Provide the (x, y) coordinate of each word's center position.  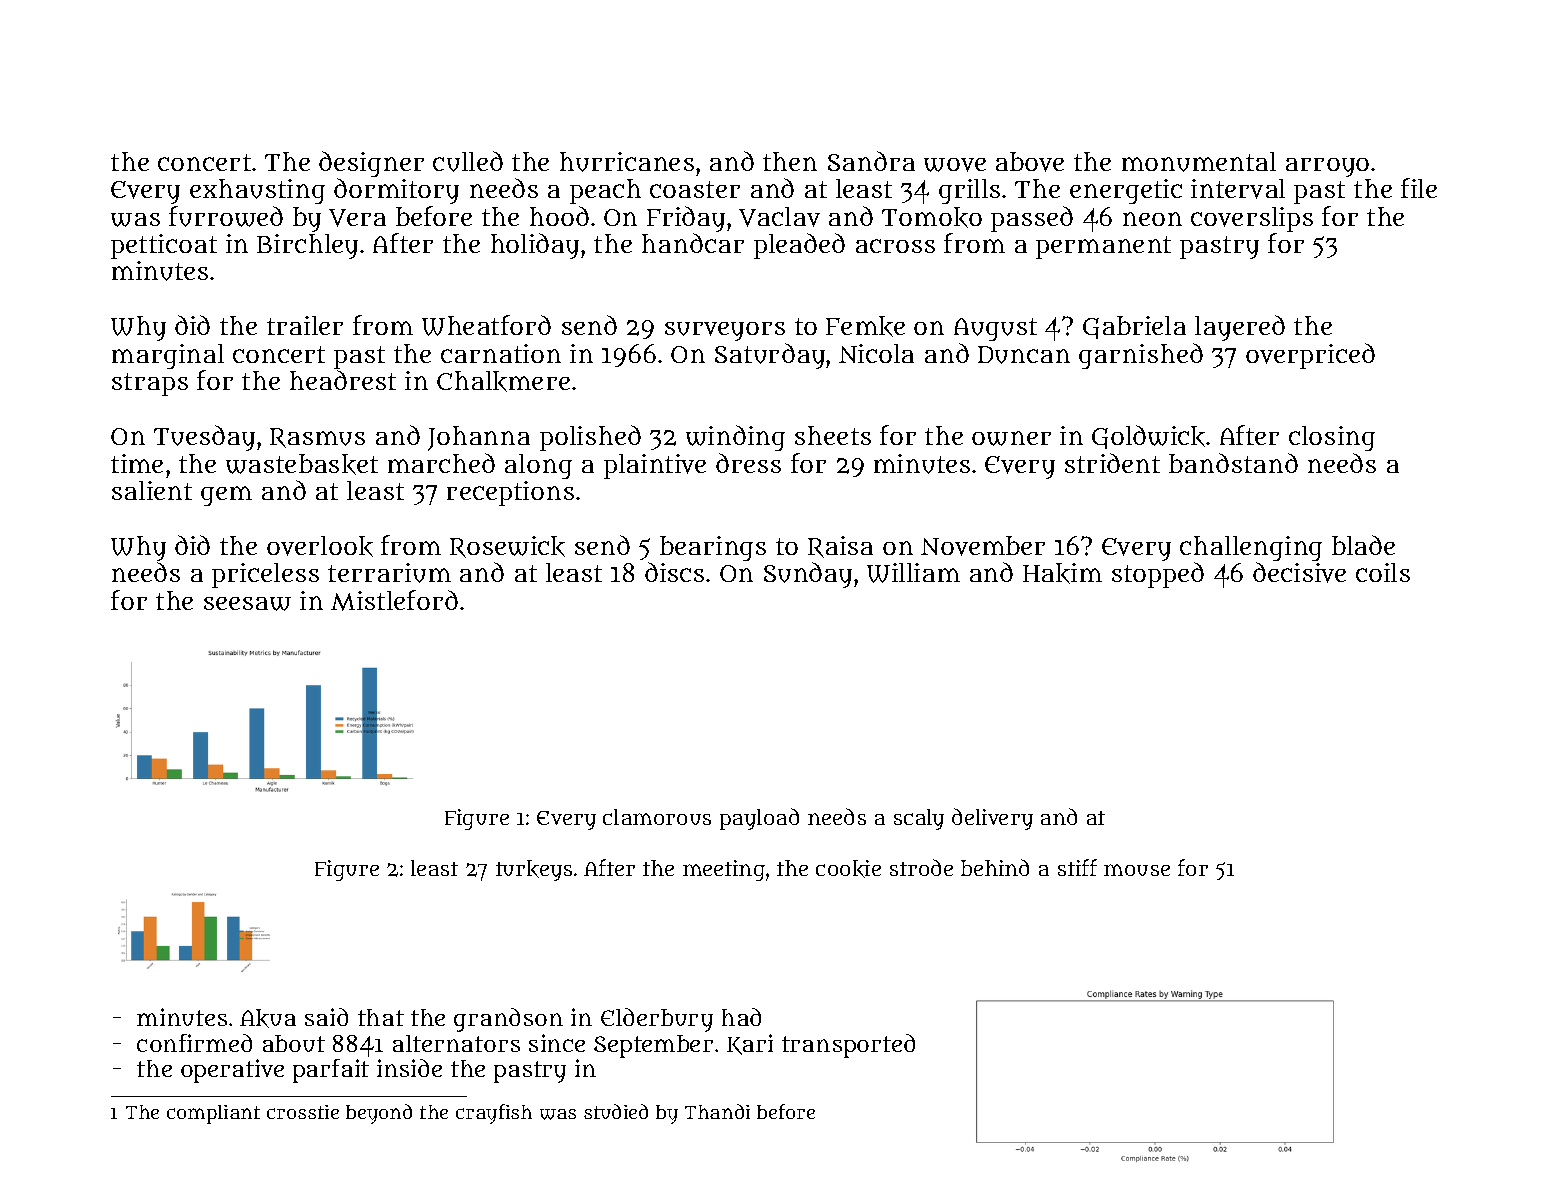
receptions (510, 493)
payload (759, 819)
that (381, 1017)
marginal (168, 356)
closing (1332, 438)
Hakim (1062, 573)
